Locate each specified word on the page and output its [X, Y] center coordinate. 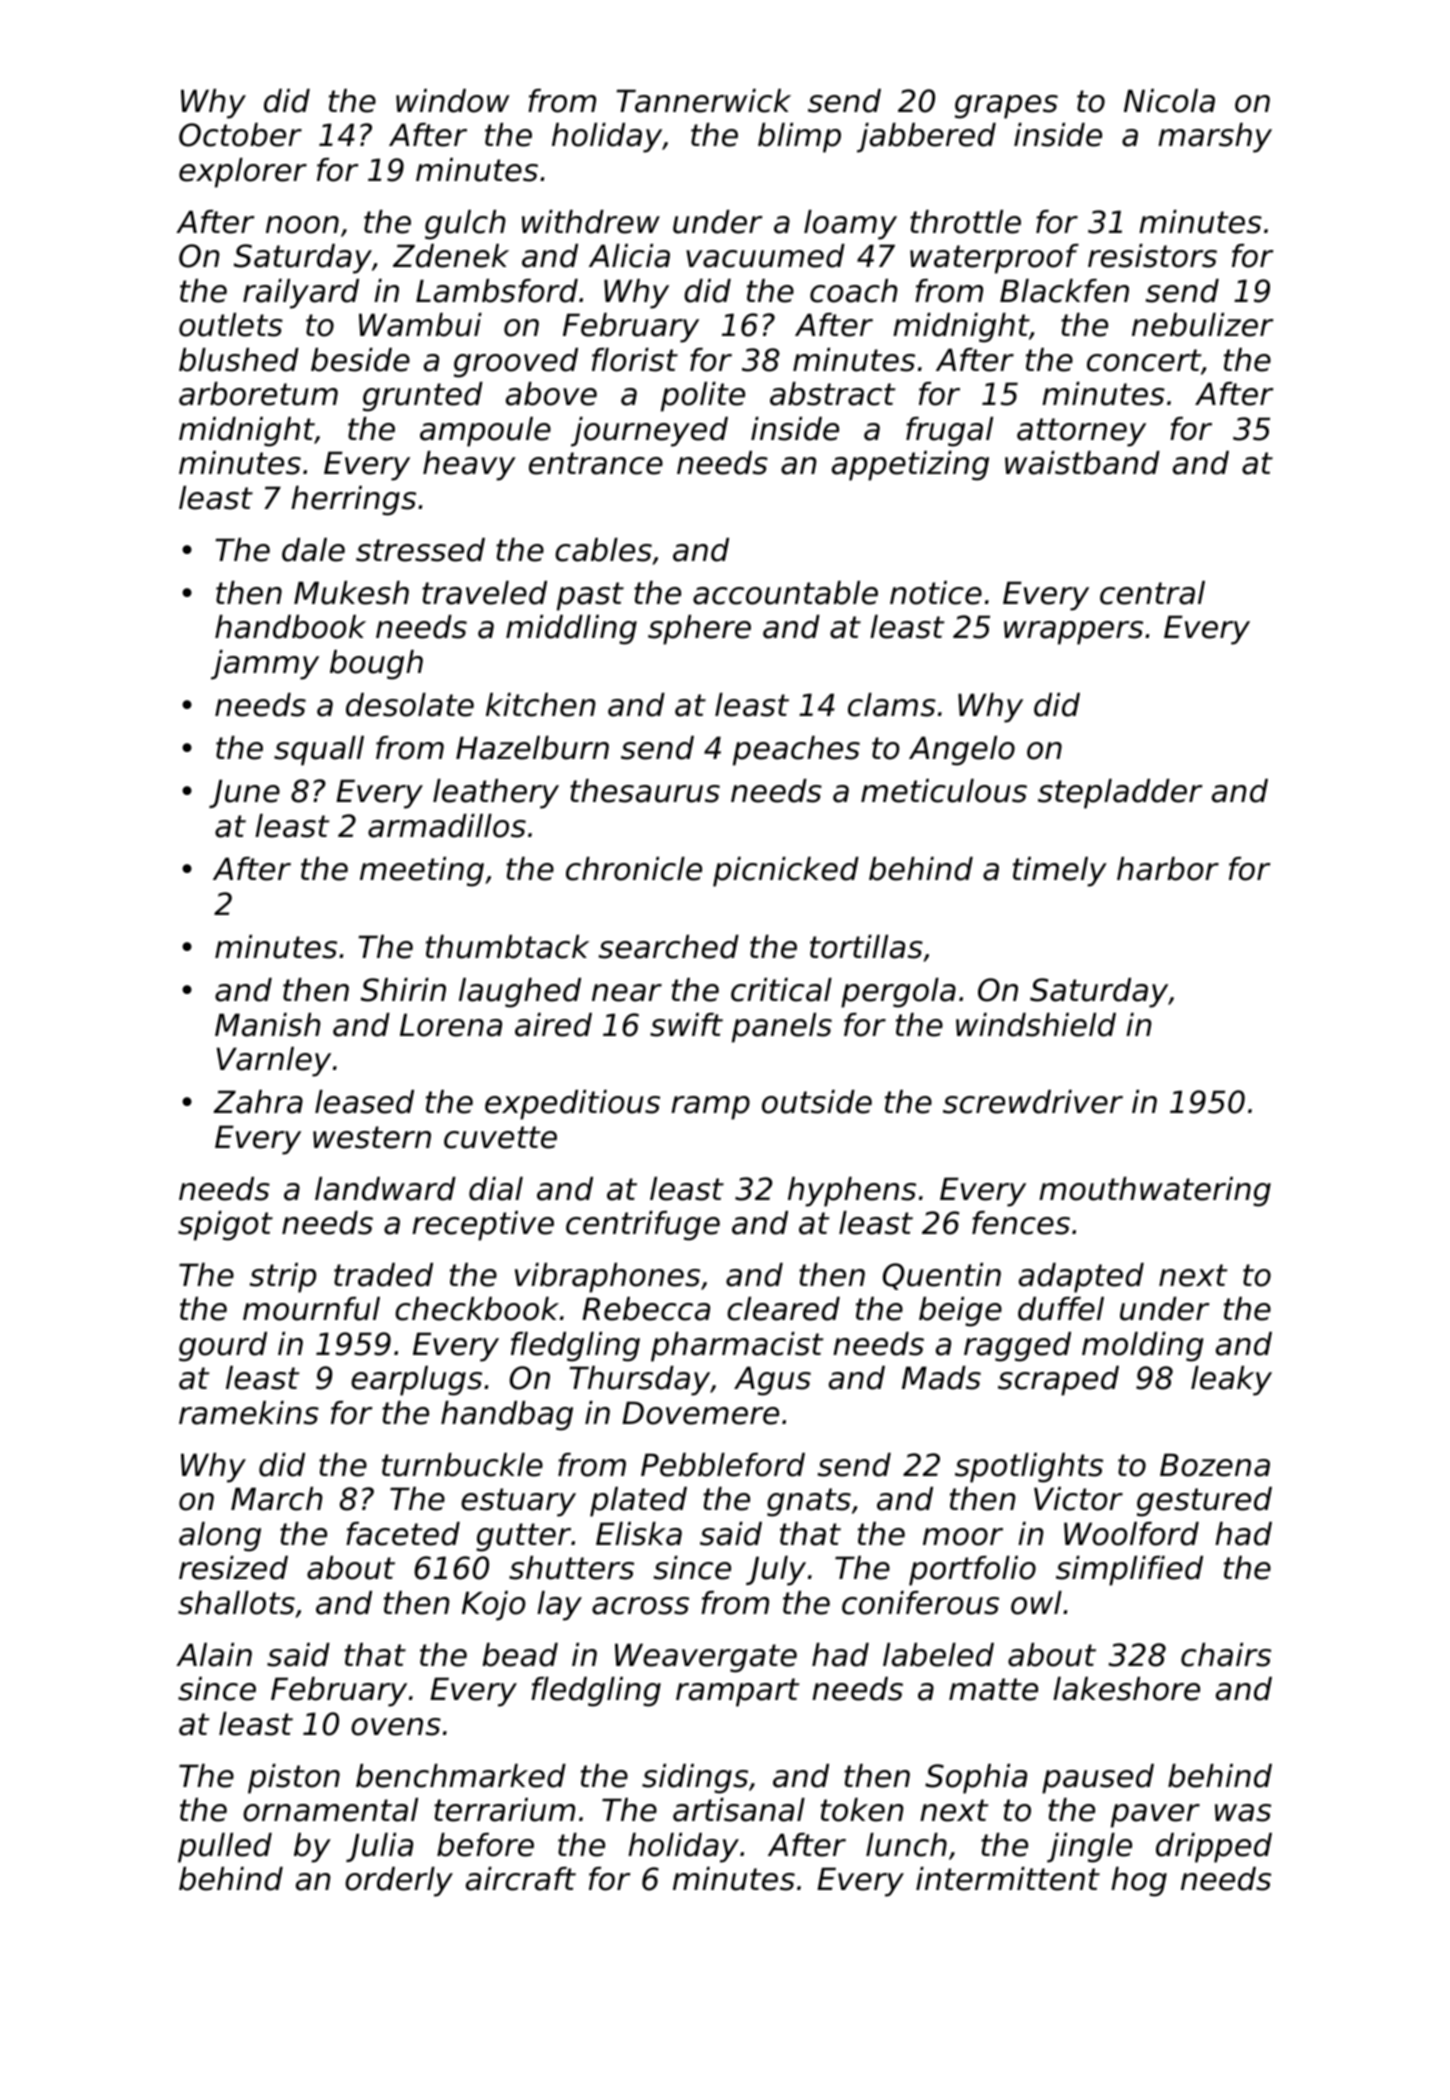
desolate [410, 705]
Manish [268, 1025]
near [627, 993]
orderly [399, 1882]
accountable [785, 593]
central [1152, 593]
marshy [1215, 138]
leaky [1231, 1381]
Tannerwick [703, 101]
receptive [483, 1226]
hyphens [852, 1192]
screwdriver [1033, 1102]
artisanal [739, 1810]
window [453, 101]
